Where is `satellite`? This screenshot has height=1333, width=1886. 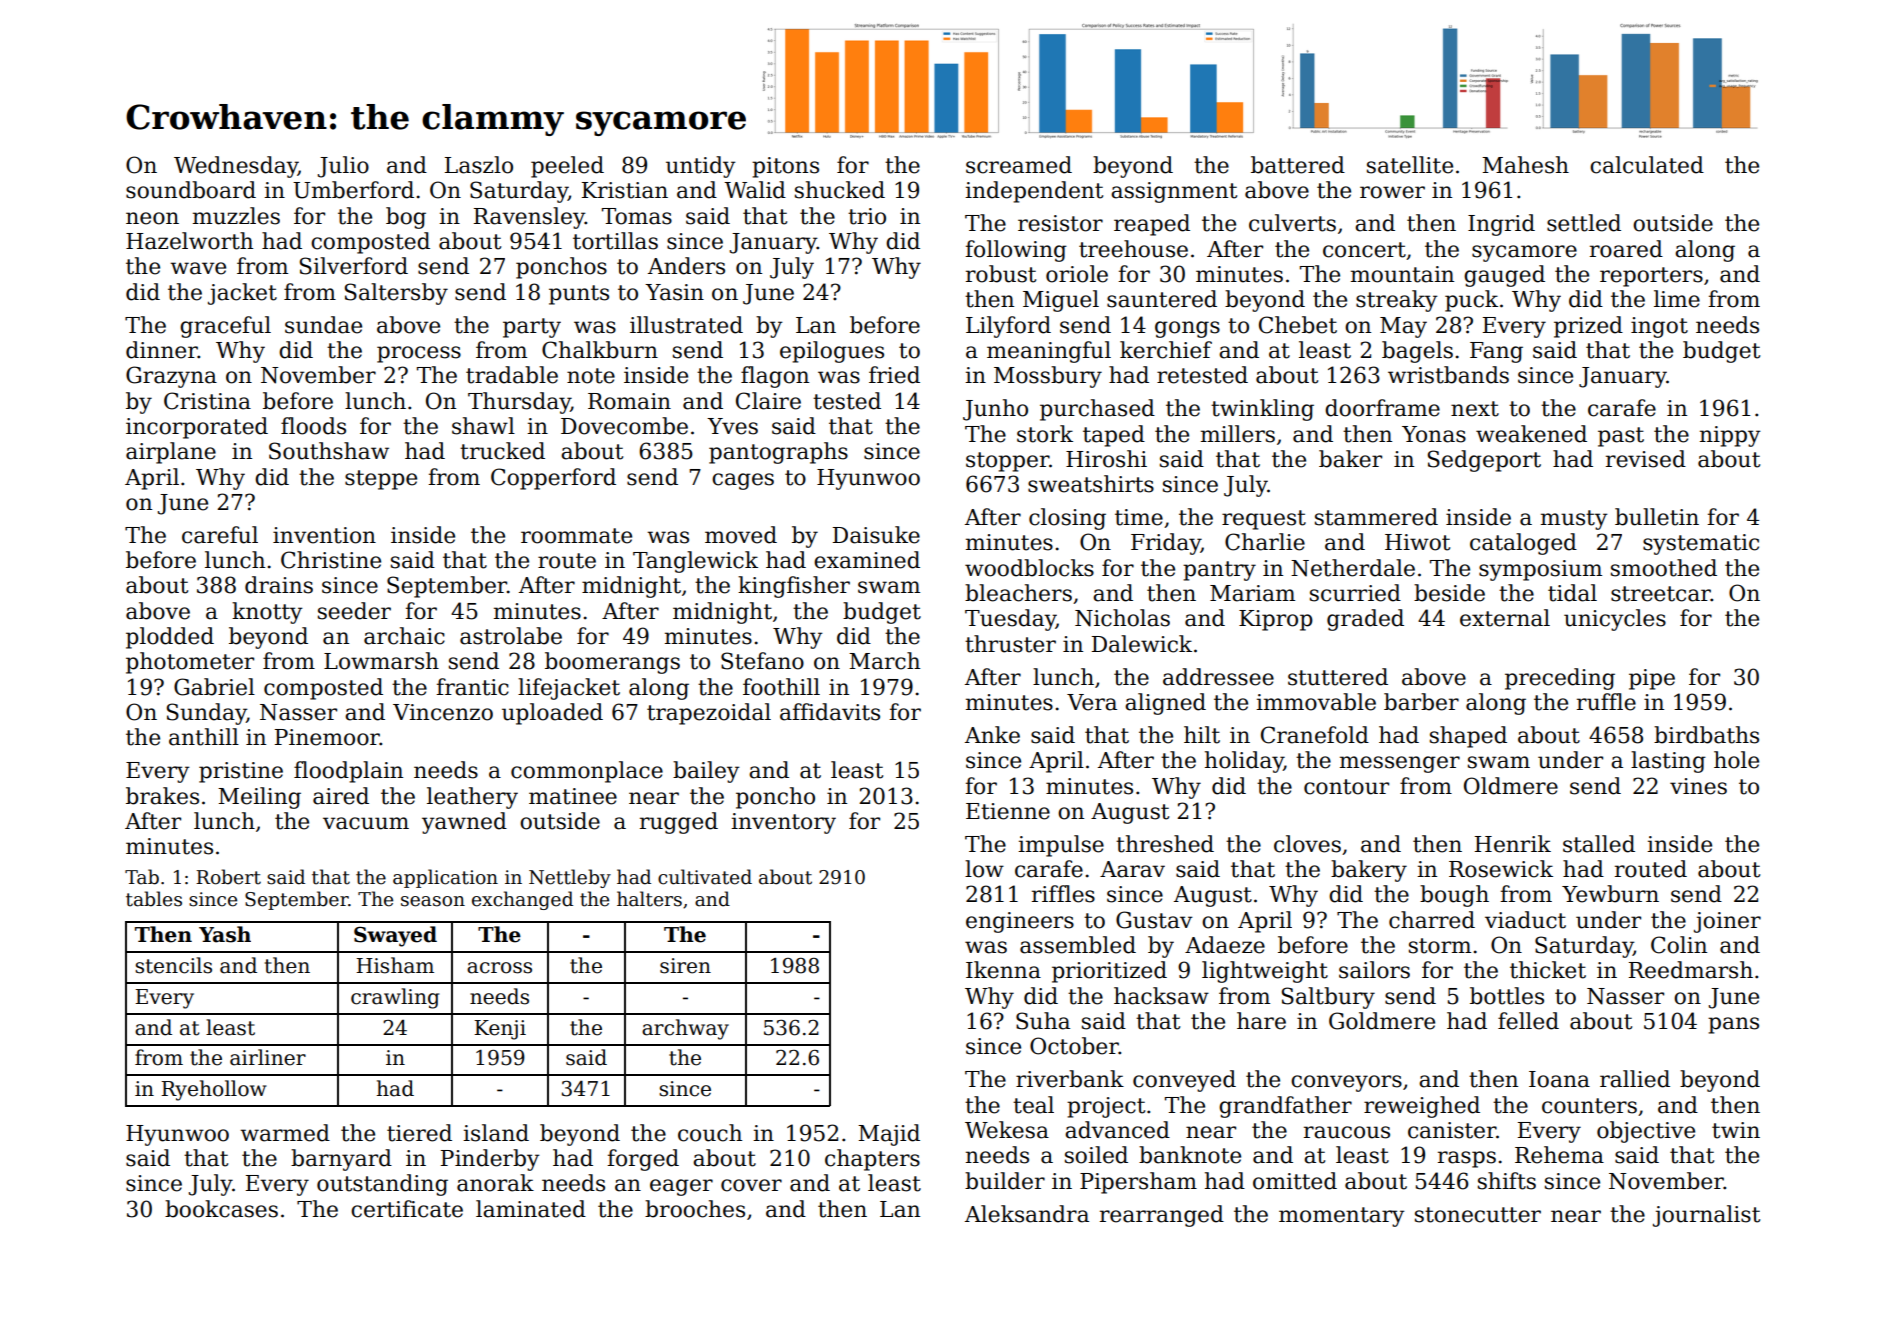 satellite is located at coordinates (1410, 165).
